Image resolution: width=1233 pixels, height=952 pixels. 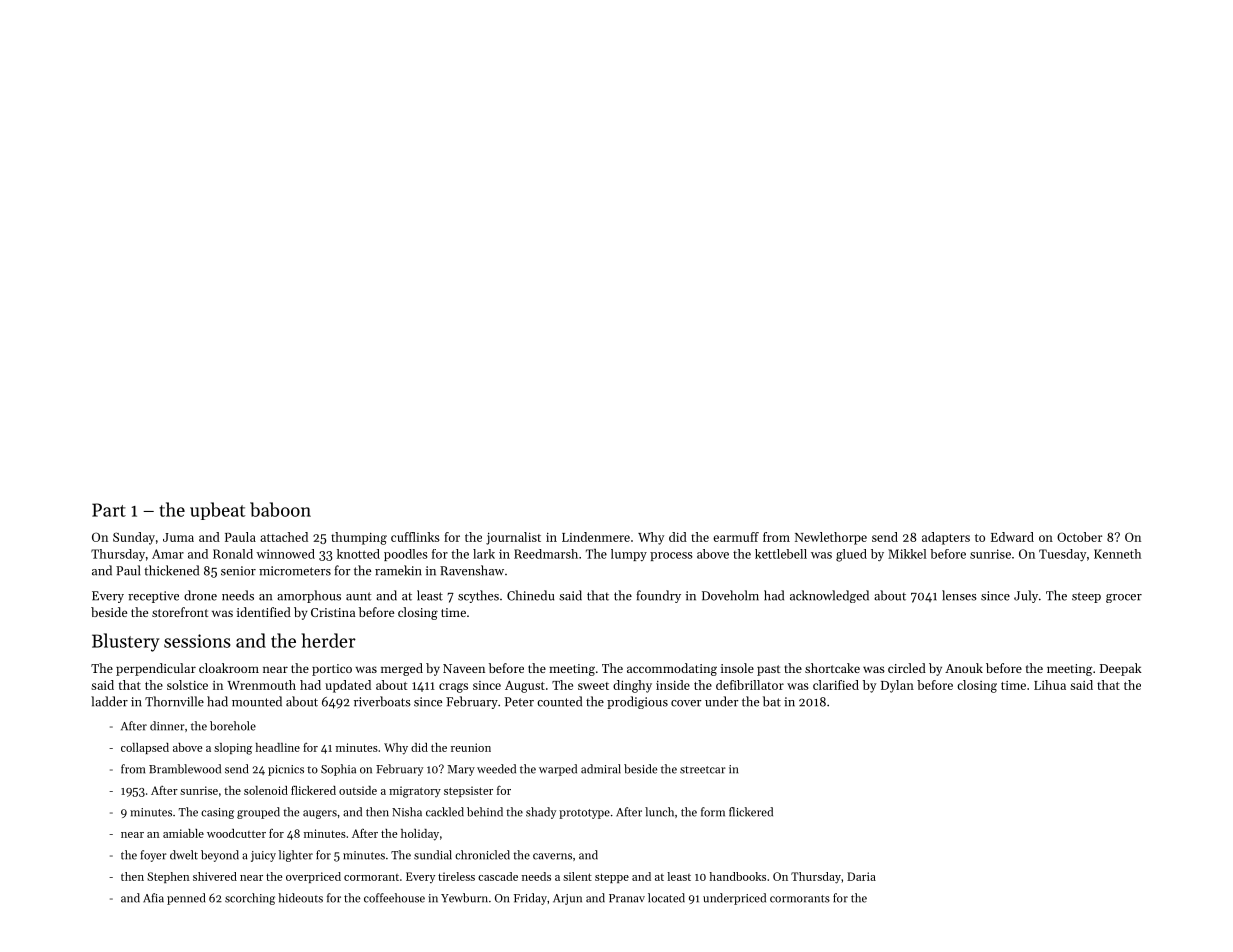 I want to click on Lindenmere, so click(x=596, y=537).
